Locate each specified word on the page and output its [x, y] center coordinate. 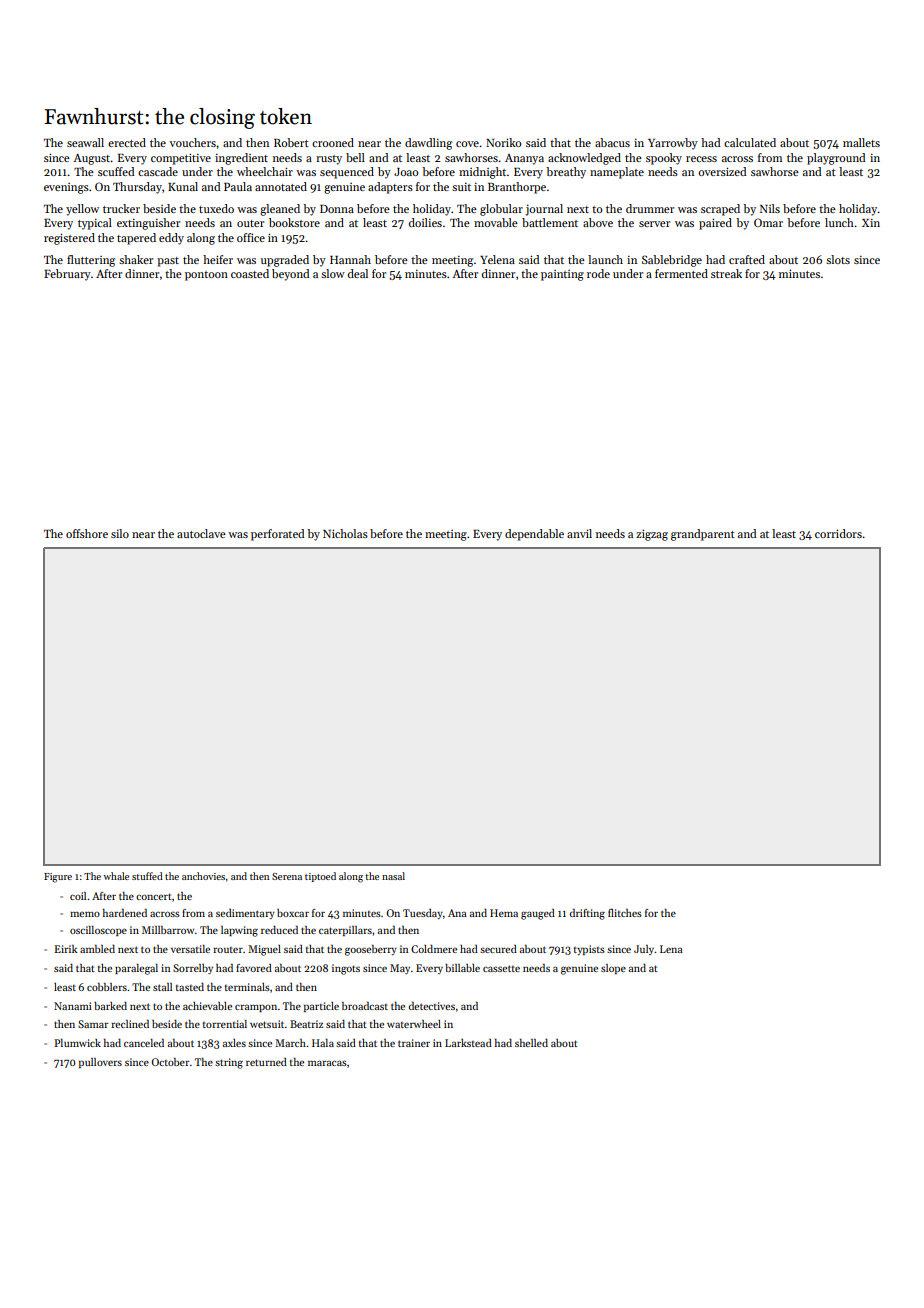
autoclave [201, 533]
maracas [327, 1063]
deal [358, 273]
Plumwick [77, 1043]
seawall [85, 142]
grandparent [703, 535]
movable [496, 222]
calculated [750, 142]
